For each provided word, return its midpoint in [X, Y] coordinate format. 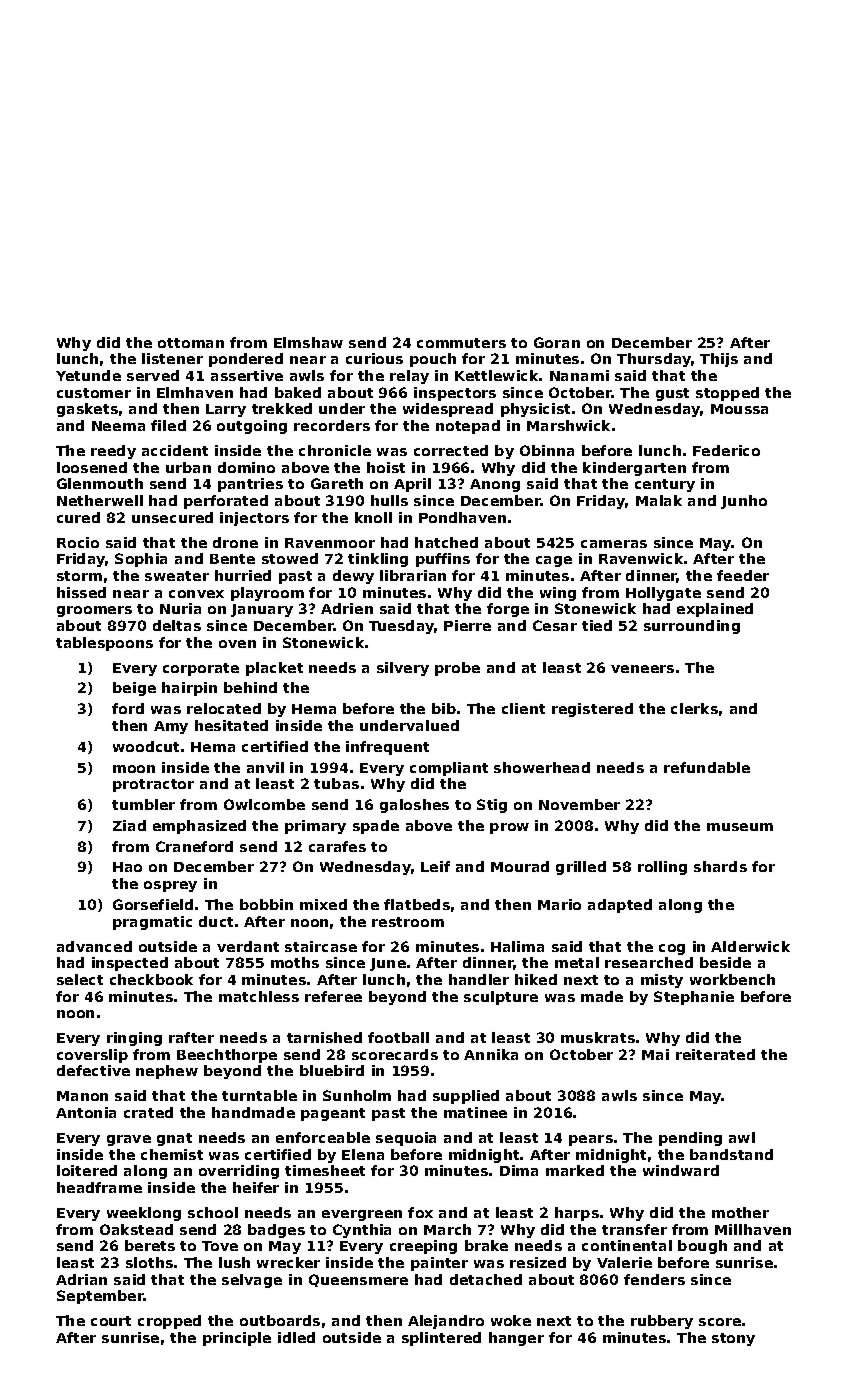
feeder [743, 575]
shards [720, 866]
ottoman [191, 343]
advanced [94, 946]
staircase [321, 946]
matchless [259, 996]
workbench [732, 979]
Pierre [467, 625]
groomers [94, 611]
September [100, 1297]
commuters [461, 343]
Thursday [654, 360]
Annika [491, 1054]
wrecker [288, 1262]
